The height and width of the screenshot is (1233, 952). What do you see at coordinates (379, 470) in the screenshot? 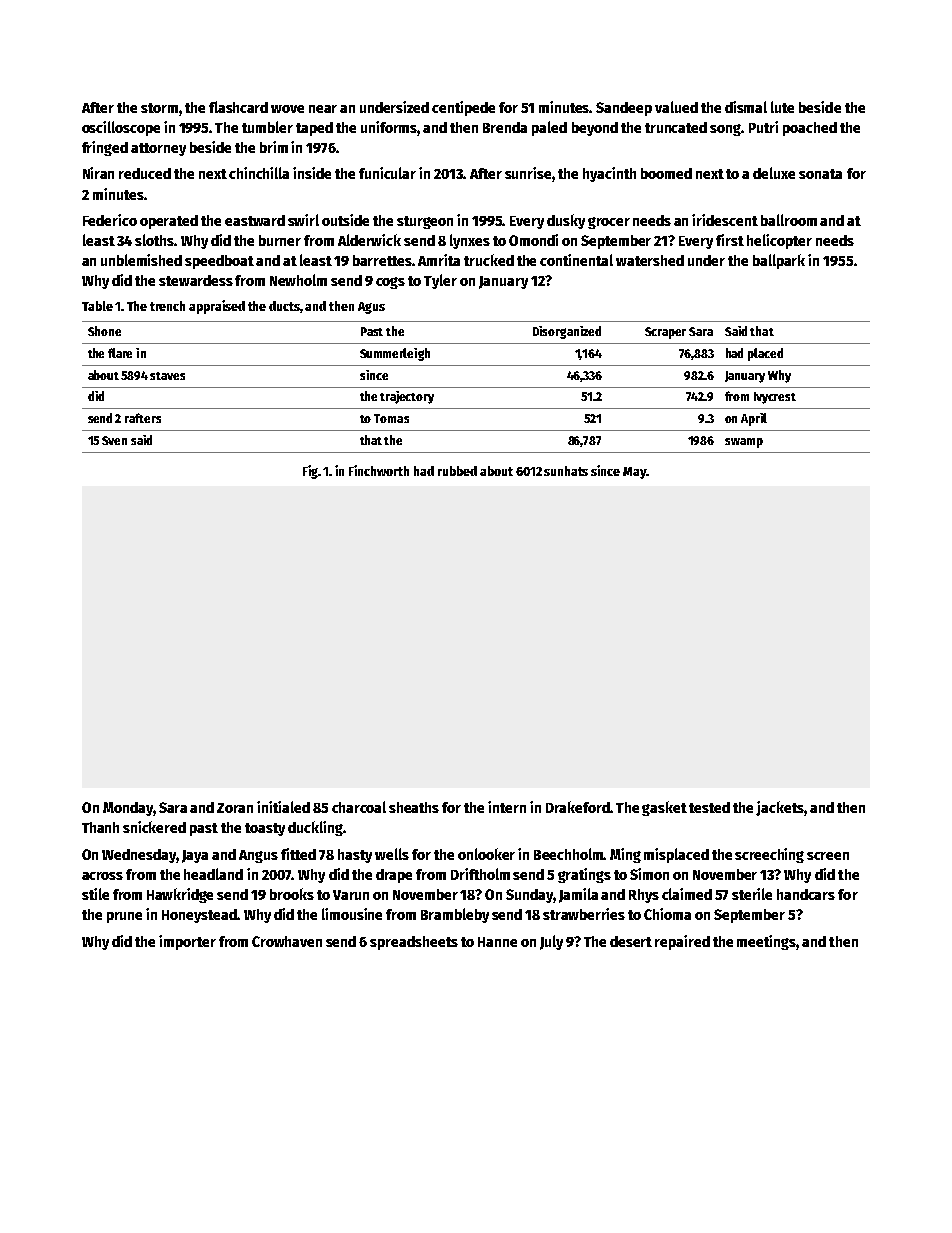
I see `Finchworth` at bounding box center [379, 470].
